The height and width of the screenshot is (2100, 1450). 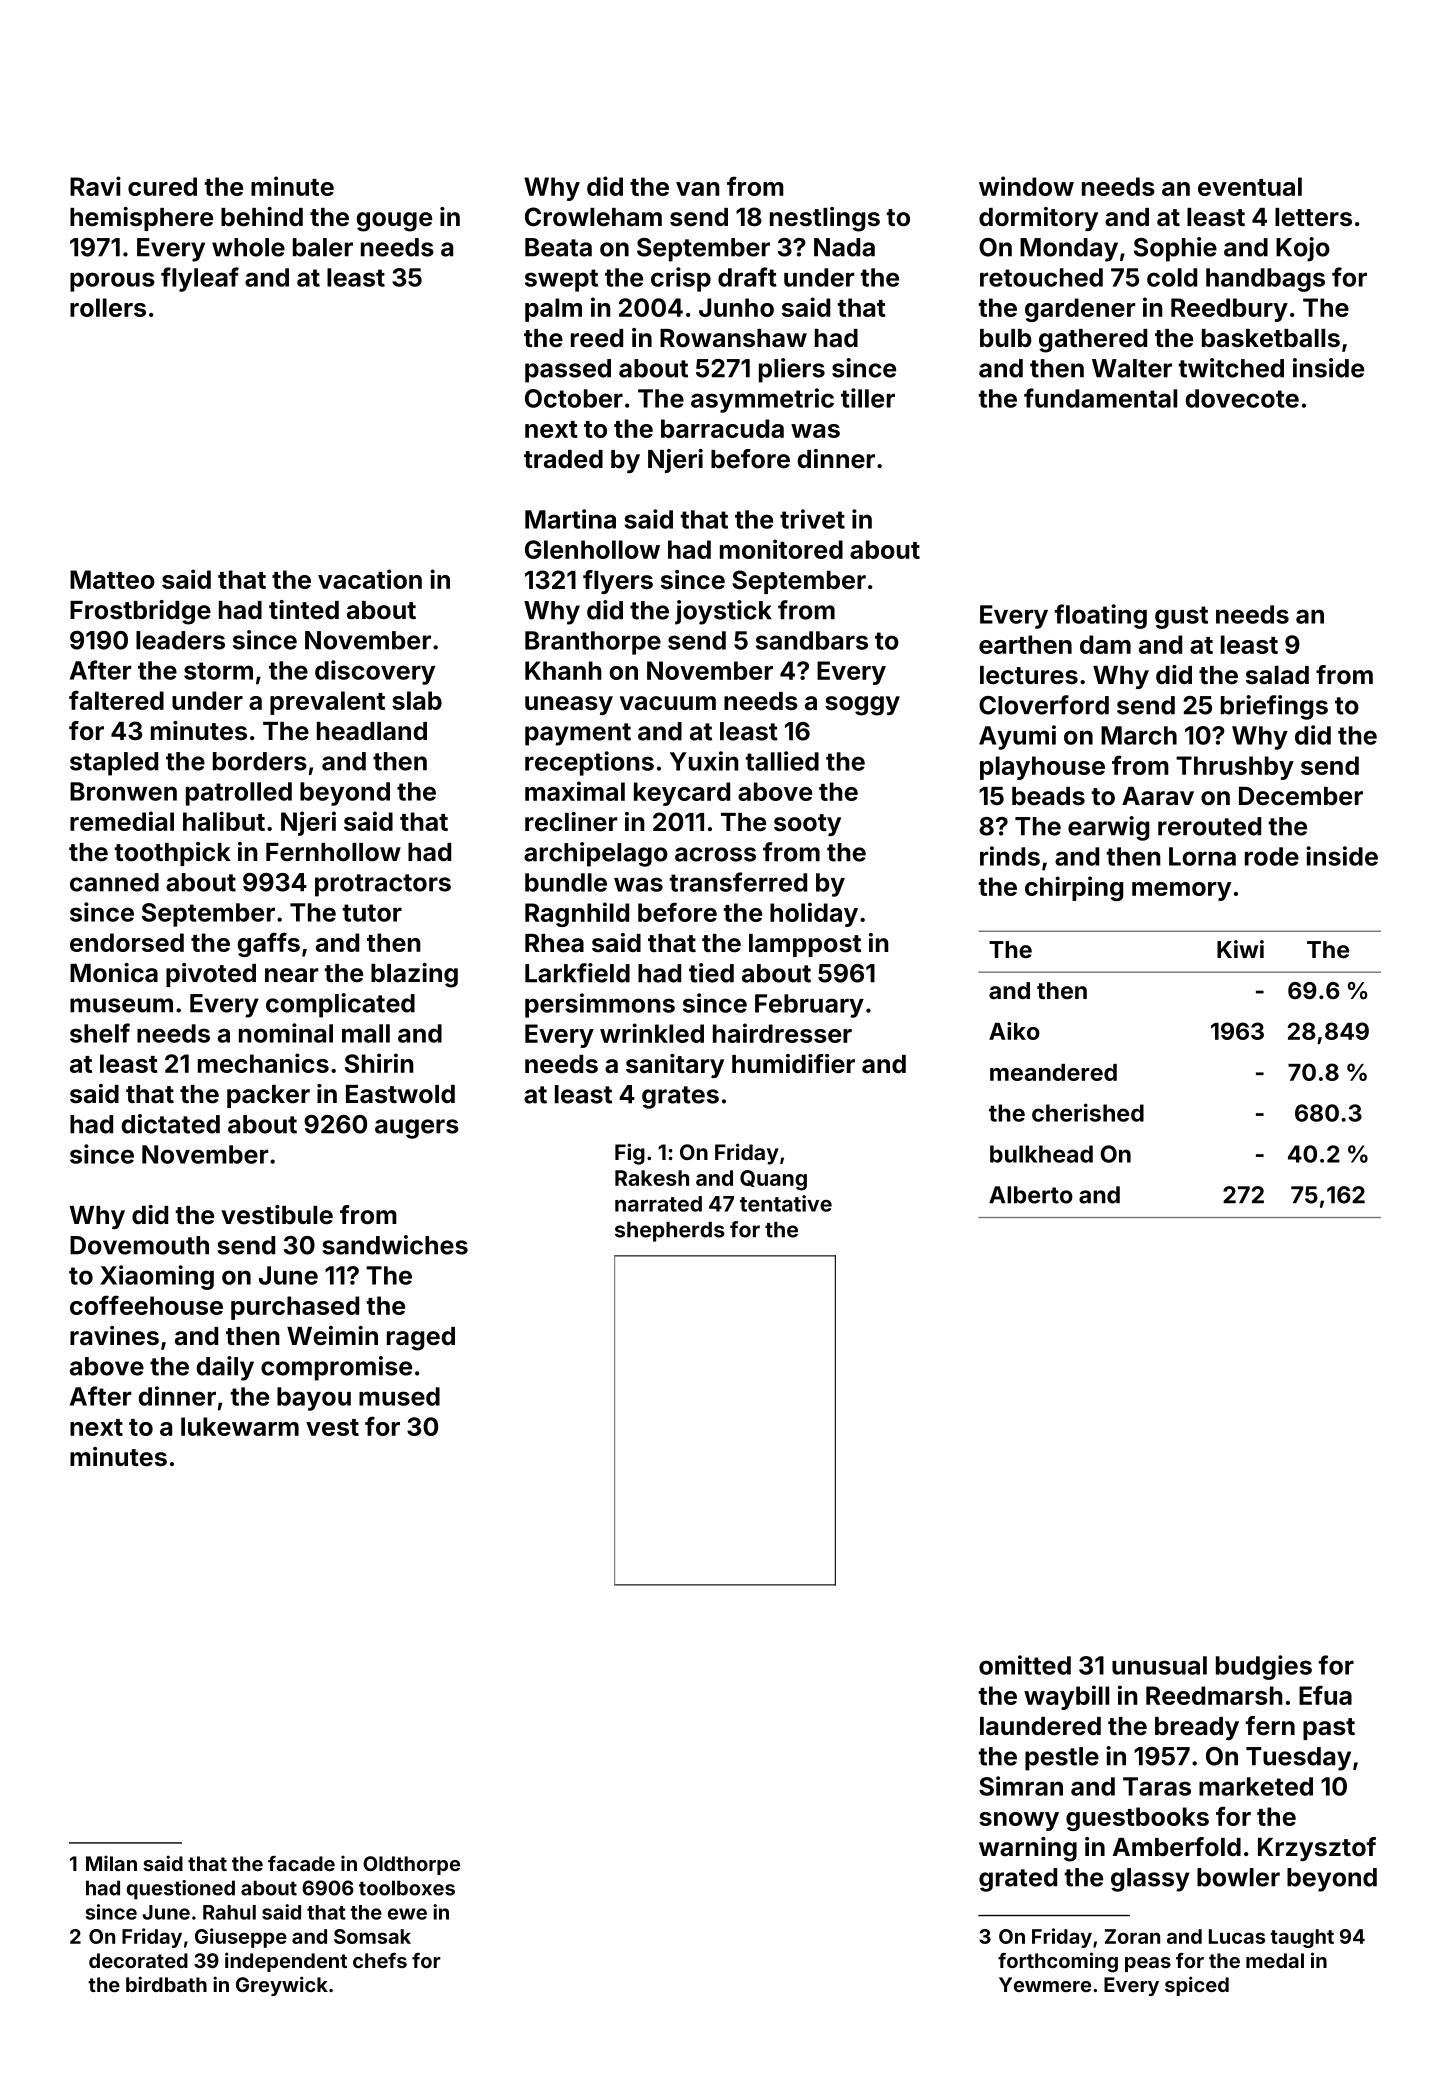 I want to click on gouge, so click(x=394, y=222).
